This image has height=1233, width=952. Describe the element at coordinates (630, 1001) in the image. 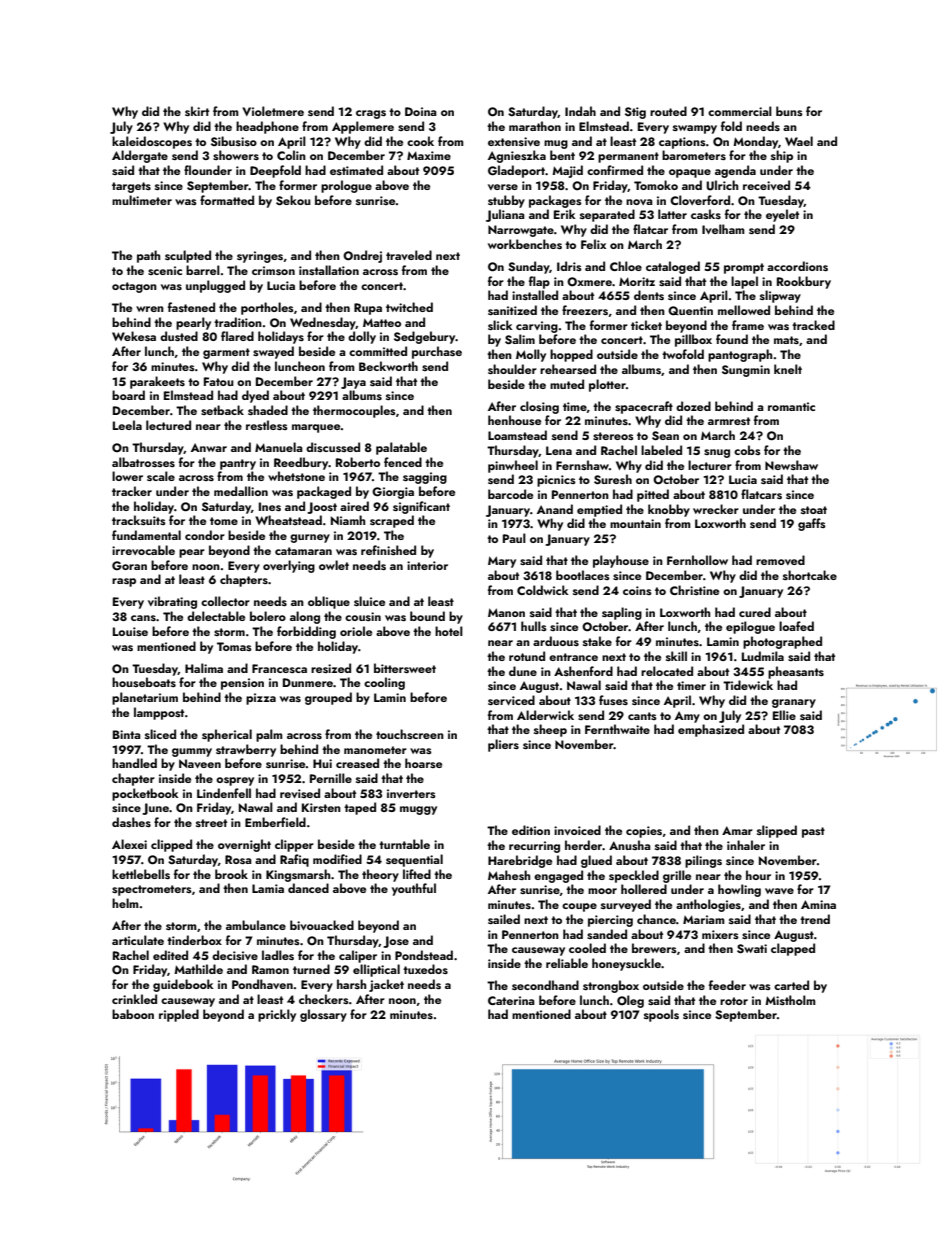

I see `Oleg` at that location.
